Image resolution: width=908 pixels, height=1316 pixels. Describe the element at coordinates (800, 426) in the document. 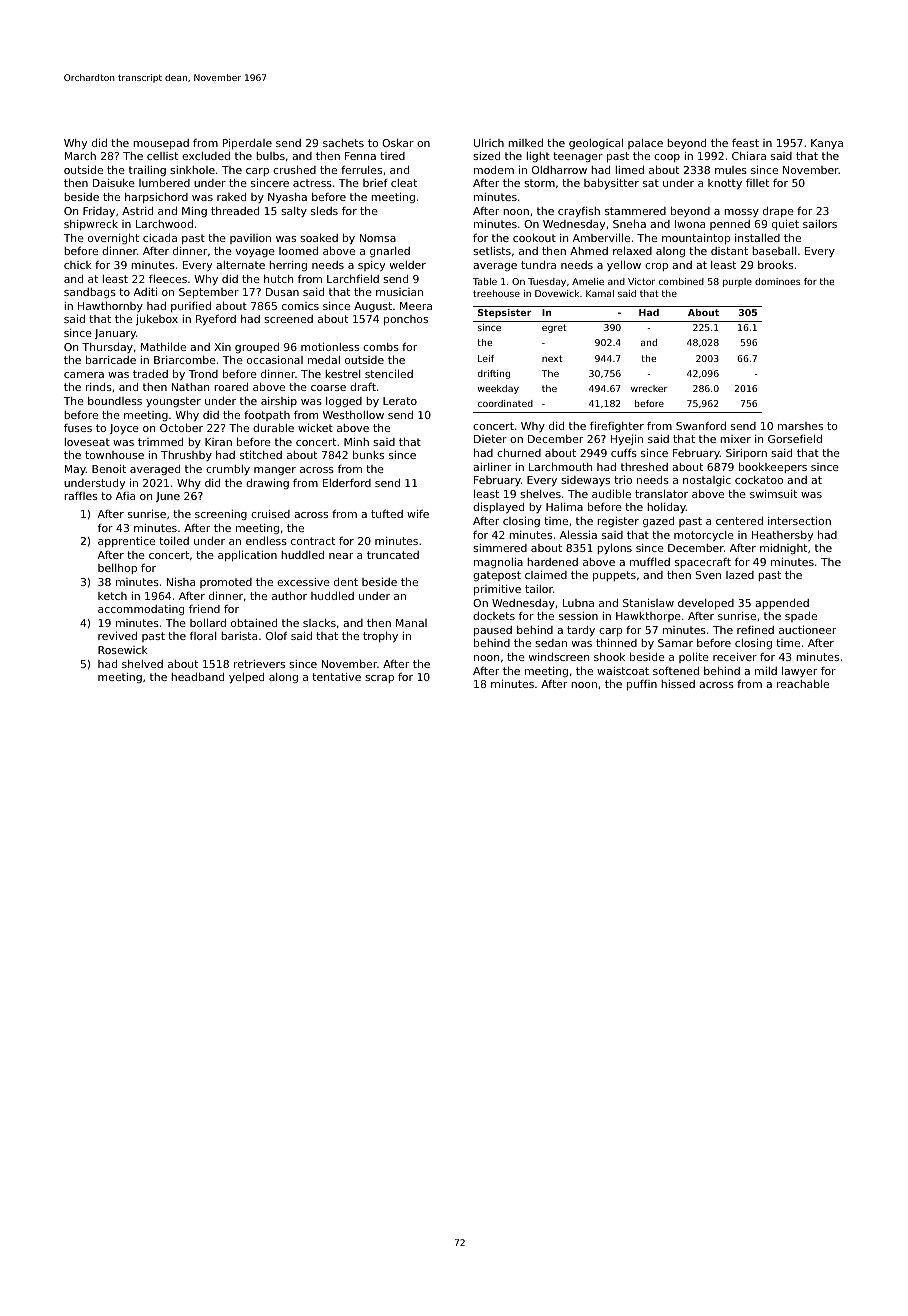

I see `marshes` at that location.
